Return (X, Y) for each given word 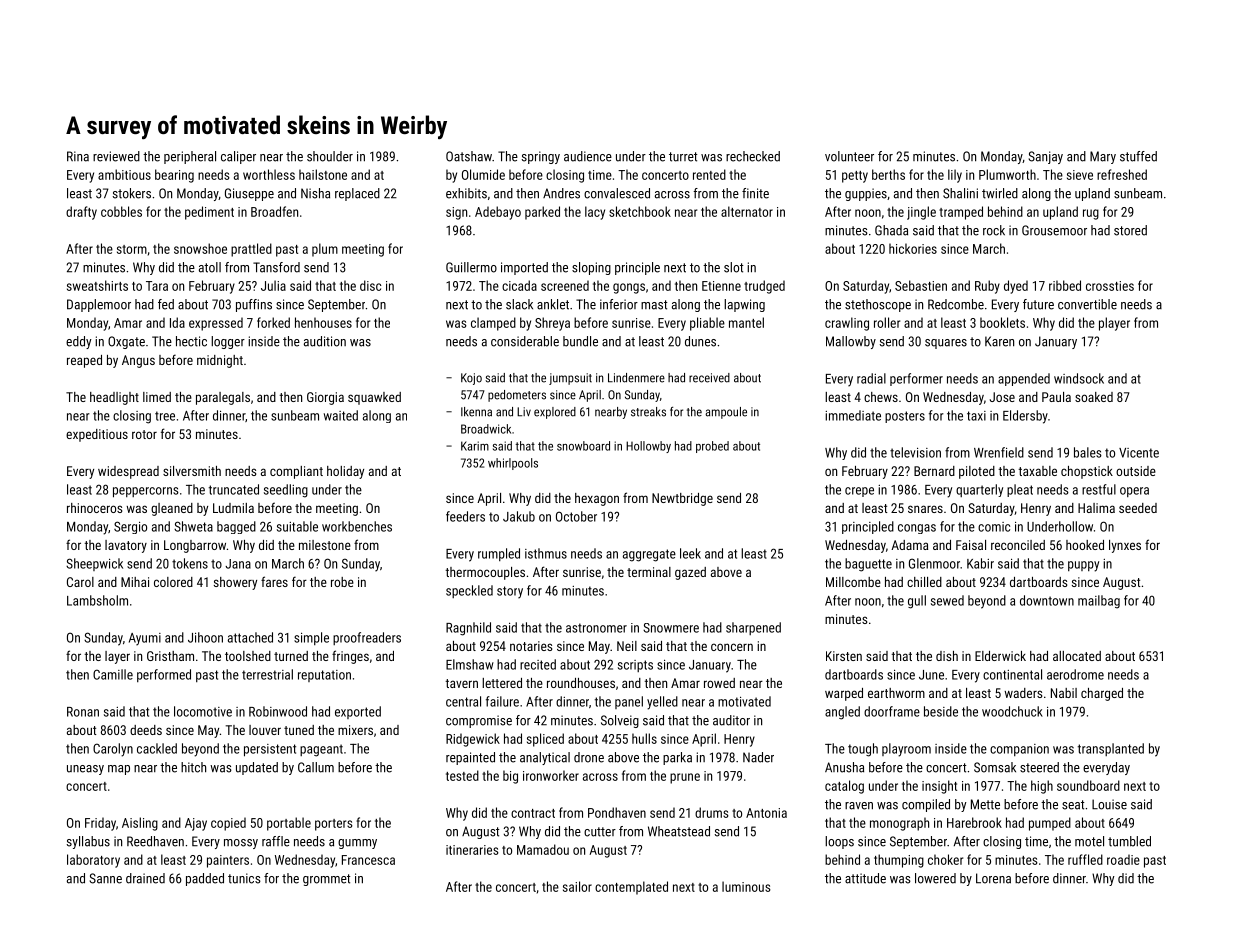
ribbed (1065, 285)
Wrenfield (999, 452)
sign (456, 213)
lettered (502, 683)
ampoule (726, 413)
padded (205, 879)
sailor (577, 886)
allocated (1077, 656)
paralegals (223, 398)
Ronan (83, 712)
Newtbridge (682, 499)
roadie (1123, 859)
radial (871, 378)
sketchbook (640, 211)
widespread (128, 472)
